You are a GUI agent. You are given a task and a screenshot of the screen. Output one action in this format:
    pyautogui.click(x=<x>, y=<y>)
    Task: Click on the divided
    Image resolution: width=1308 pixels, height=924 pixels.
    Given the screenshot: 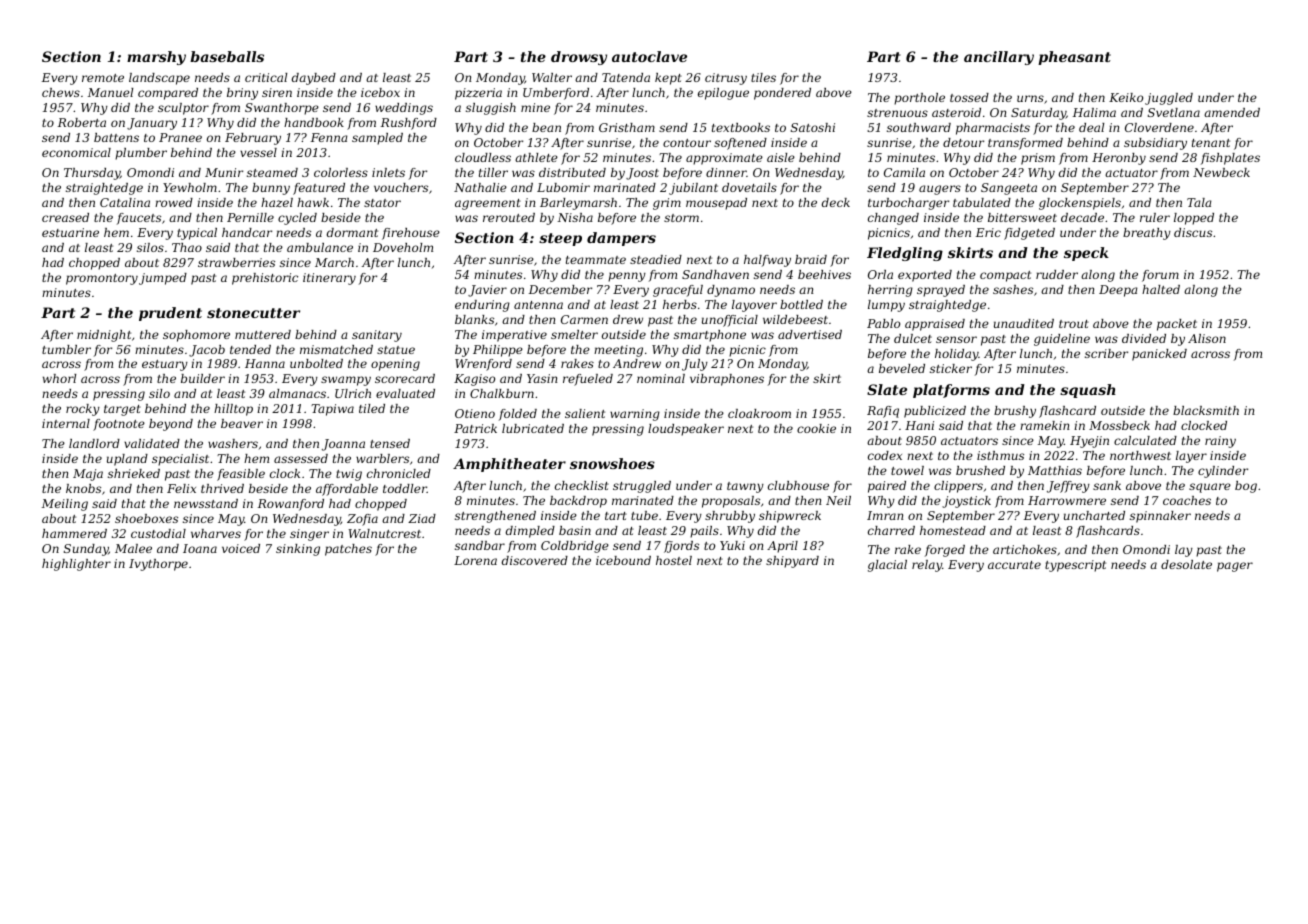 What is the action you would take?
    pyautogui.click(x=1144, y=338)
